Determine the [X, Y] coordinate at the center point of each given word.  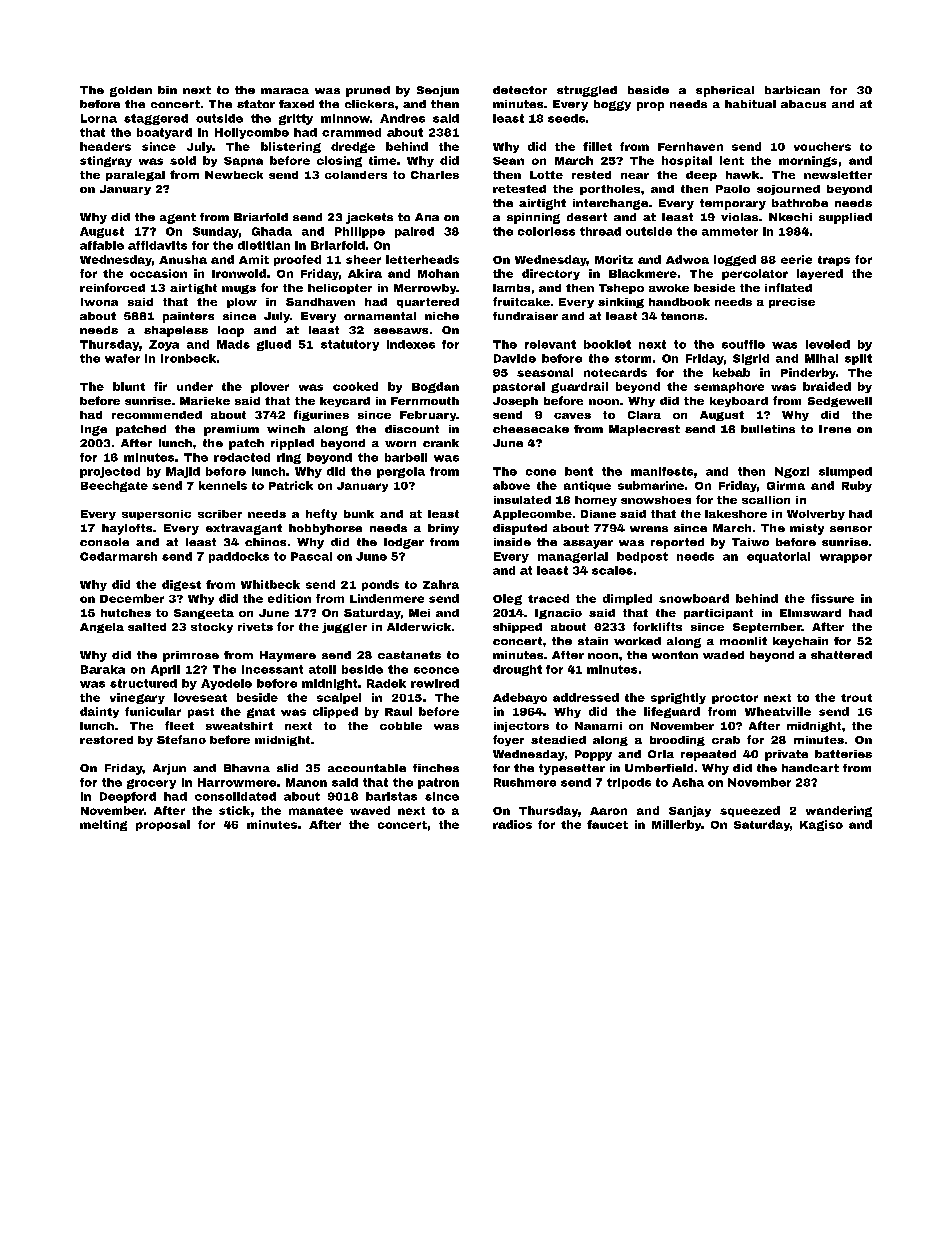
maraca [285, 91]
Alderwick [419, 627]
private [786, 755]
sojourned [788, 190]
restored [106, 740]
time [382, 160]
